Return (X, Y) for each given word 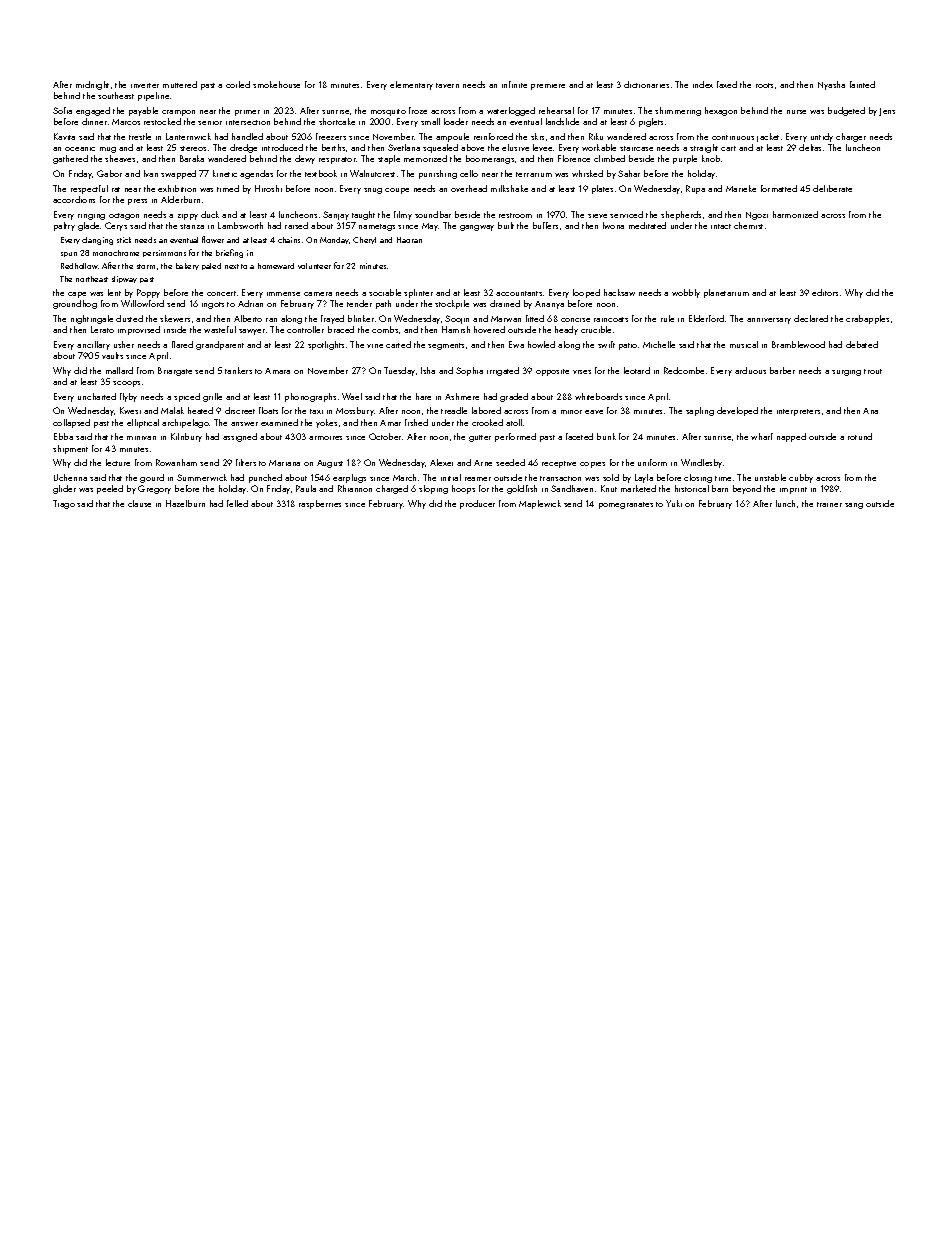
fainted (862, 84)
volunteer (314, 266)
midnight (92, 85)
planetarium (726, 293)
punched (265, 478)
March (404, 477)
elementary (411, 85)
